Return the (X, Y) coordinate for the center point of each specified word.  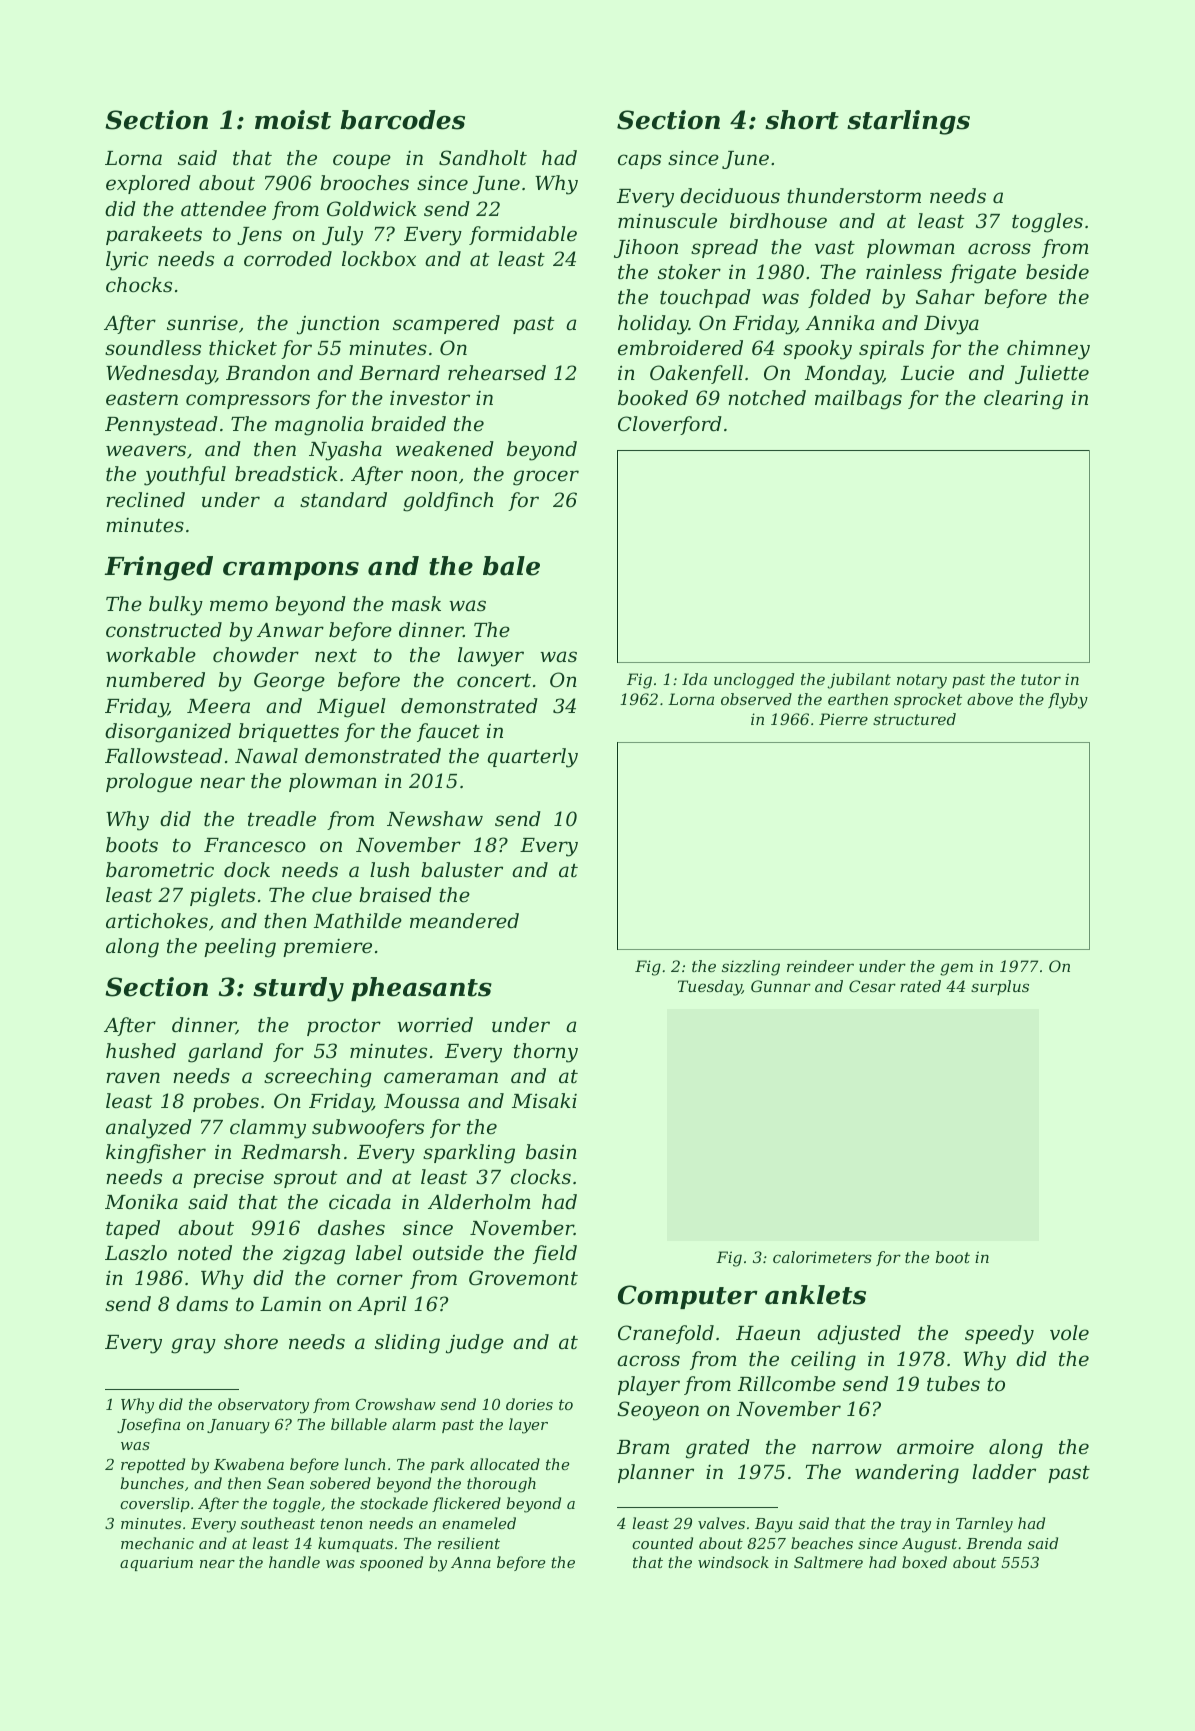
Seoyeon (658, 1411)
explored (148, 184)
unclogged (754, 681)
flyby (1068, 701)
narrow (847, 1448)
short (802, 120)
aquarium (156, 1564)
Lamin (290, 1304)
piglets (222, 897)
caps (639, 161)
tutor (1041, 679)
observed (756, 699)
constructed (164, 629)
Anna (471, 1562)
